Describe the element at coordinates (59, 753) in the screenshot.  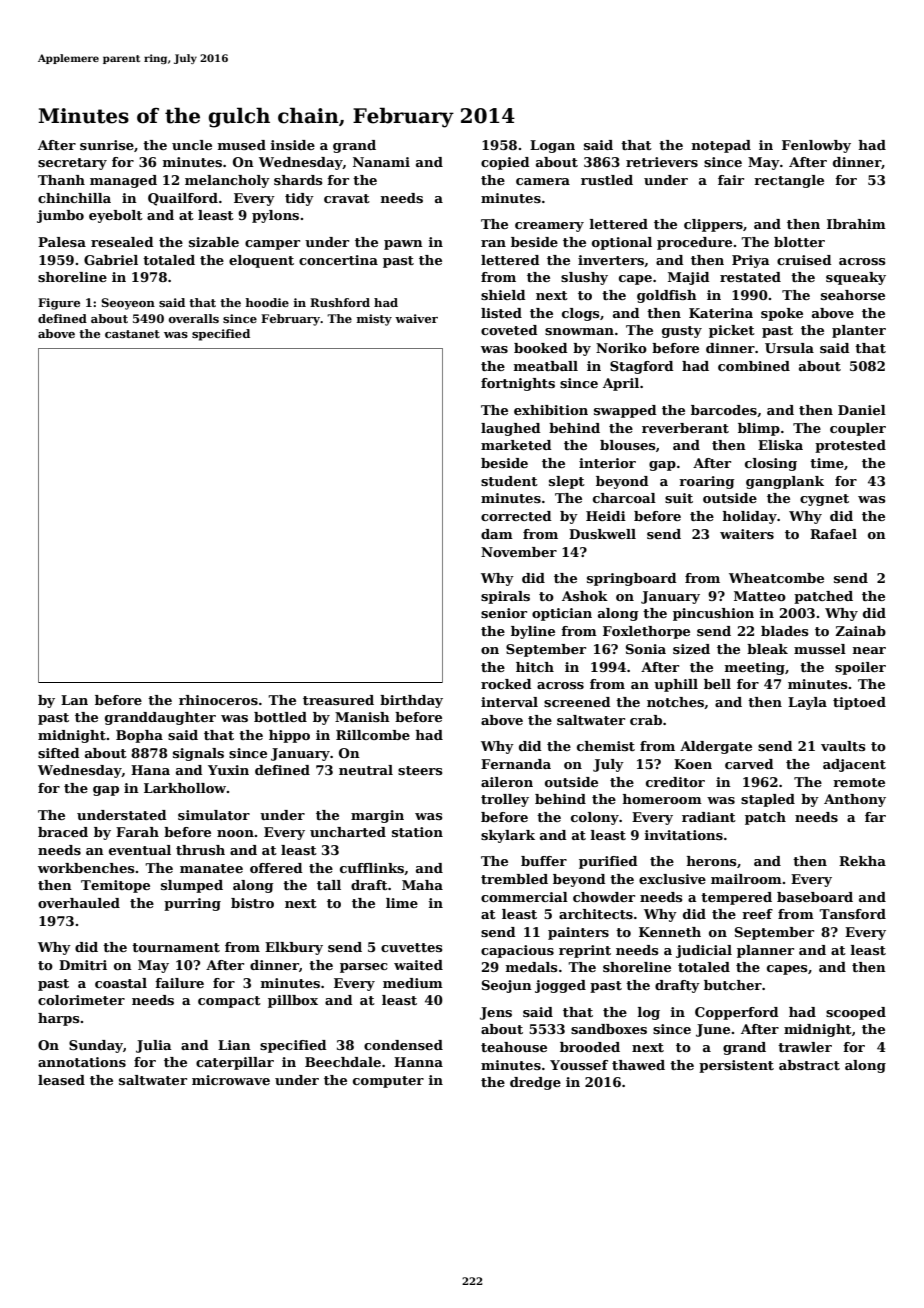
I see `sifted` at that location.
